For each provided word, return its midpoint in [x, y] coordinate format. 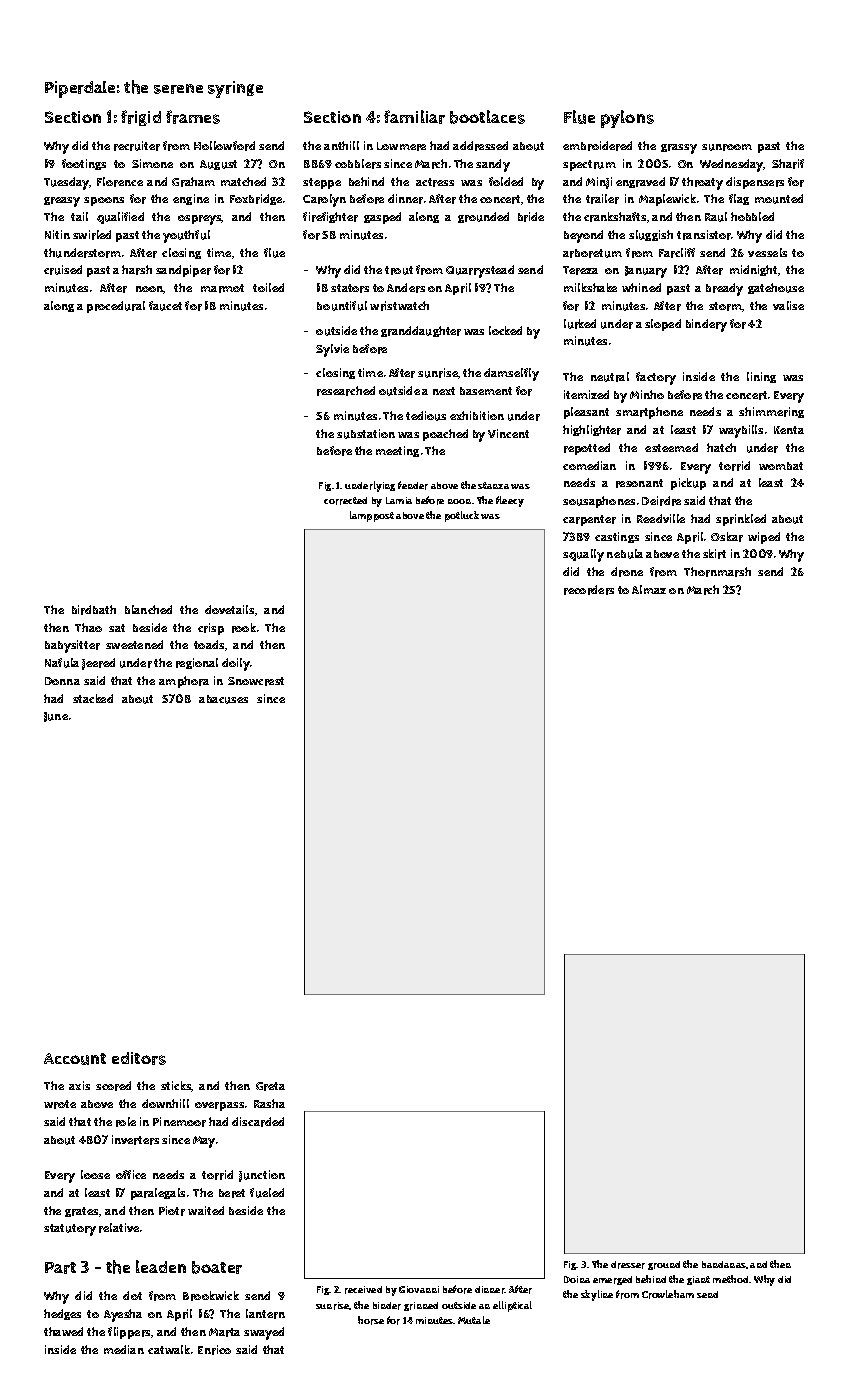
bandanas [724, 1264]
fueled [267, 1193]
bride [531, 217]
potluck [462, 516]
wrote [60, 1104]
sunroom [727, 147]
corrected [345, 501]
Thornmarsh [717, 572]
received [363, 1290]
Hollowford [224, 146]
